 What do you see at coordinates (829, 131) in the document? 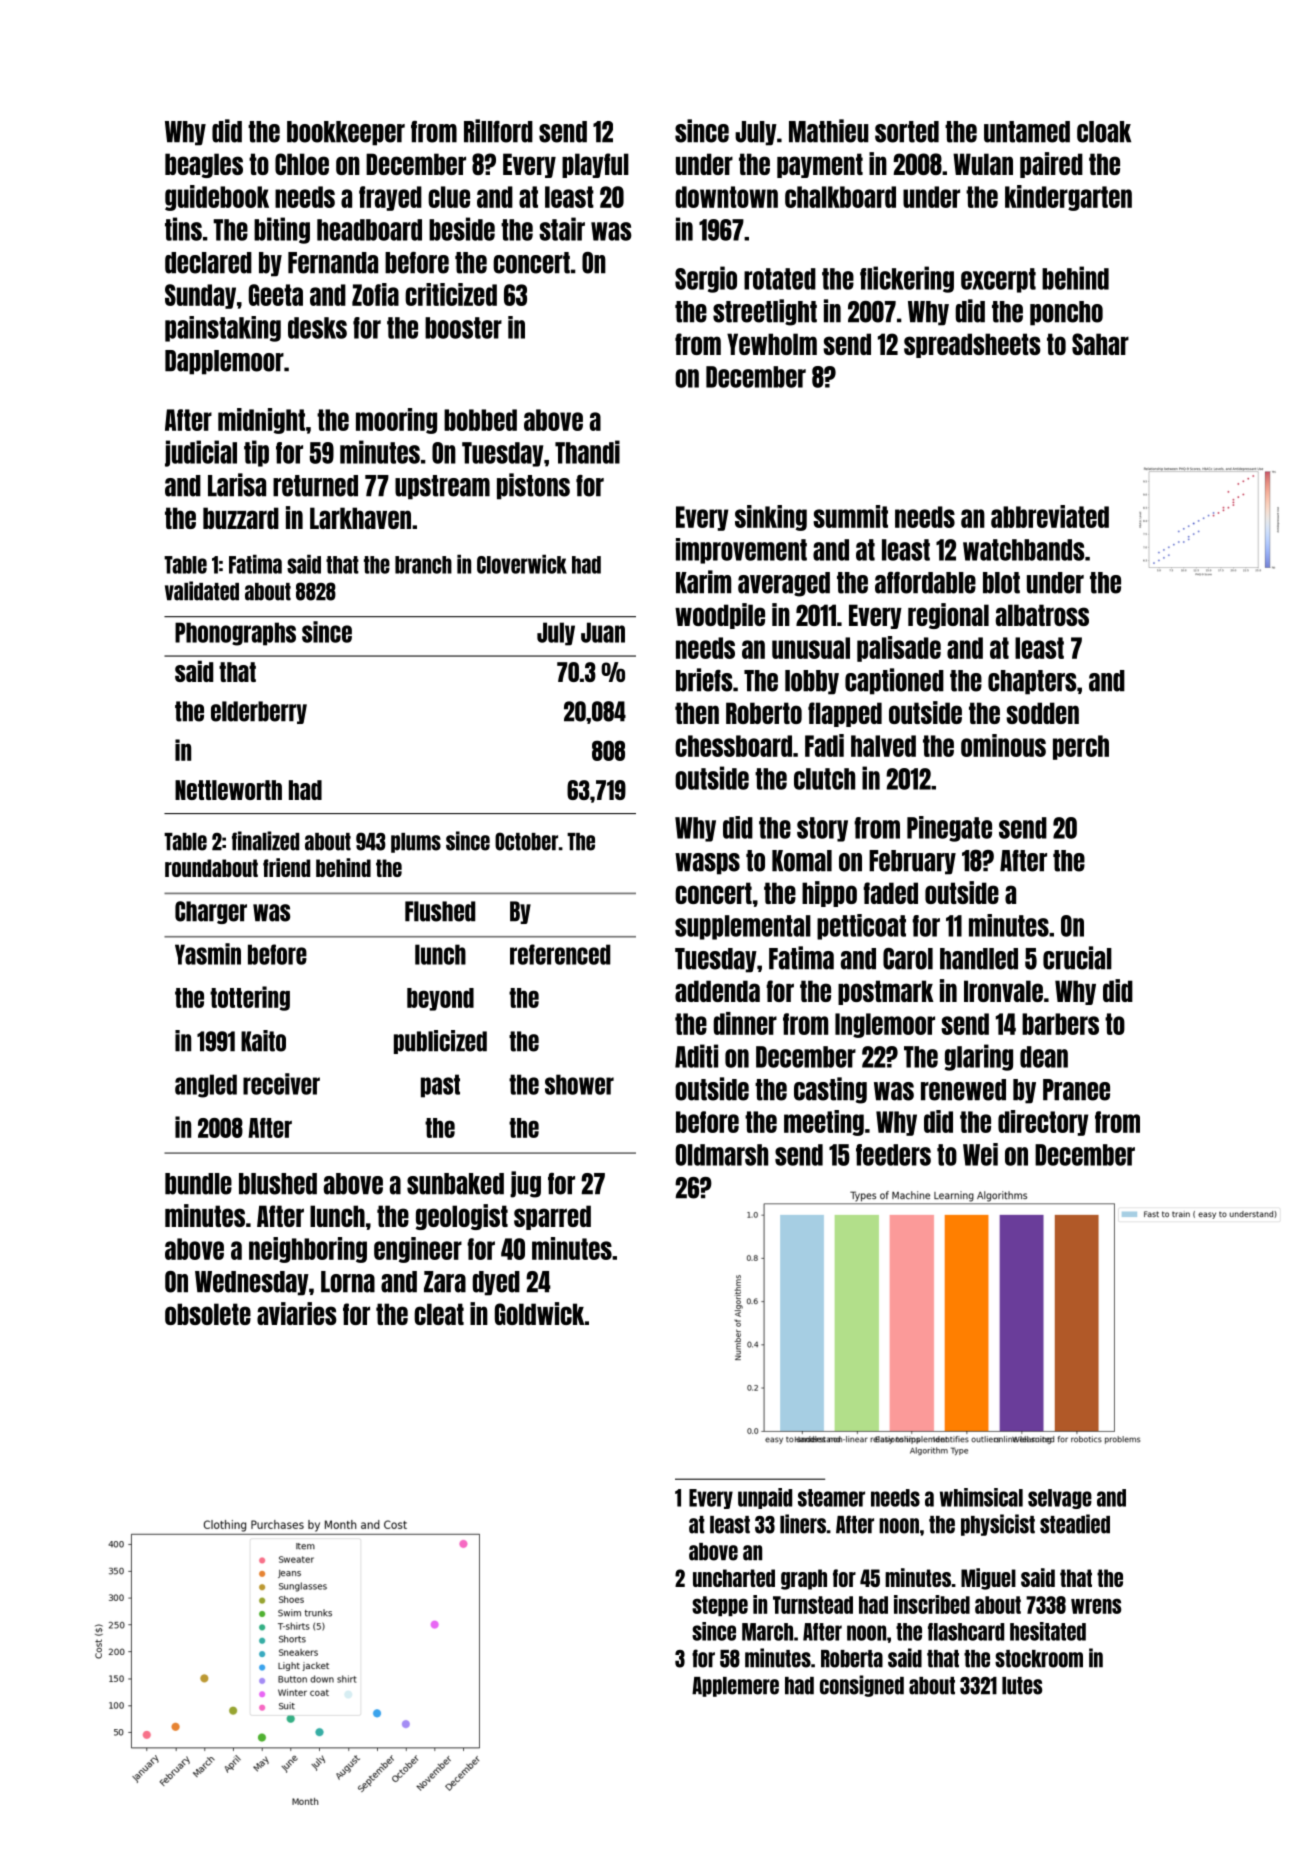
I see `Mathieu` at bounding box center [829, 131].
